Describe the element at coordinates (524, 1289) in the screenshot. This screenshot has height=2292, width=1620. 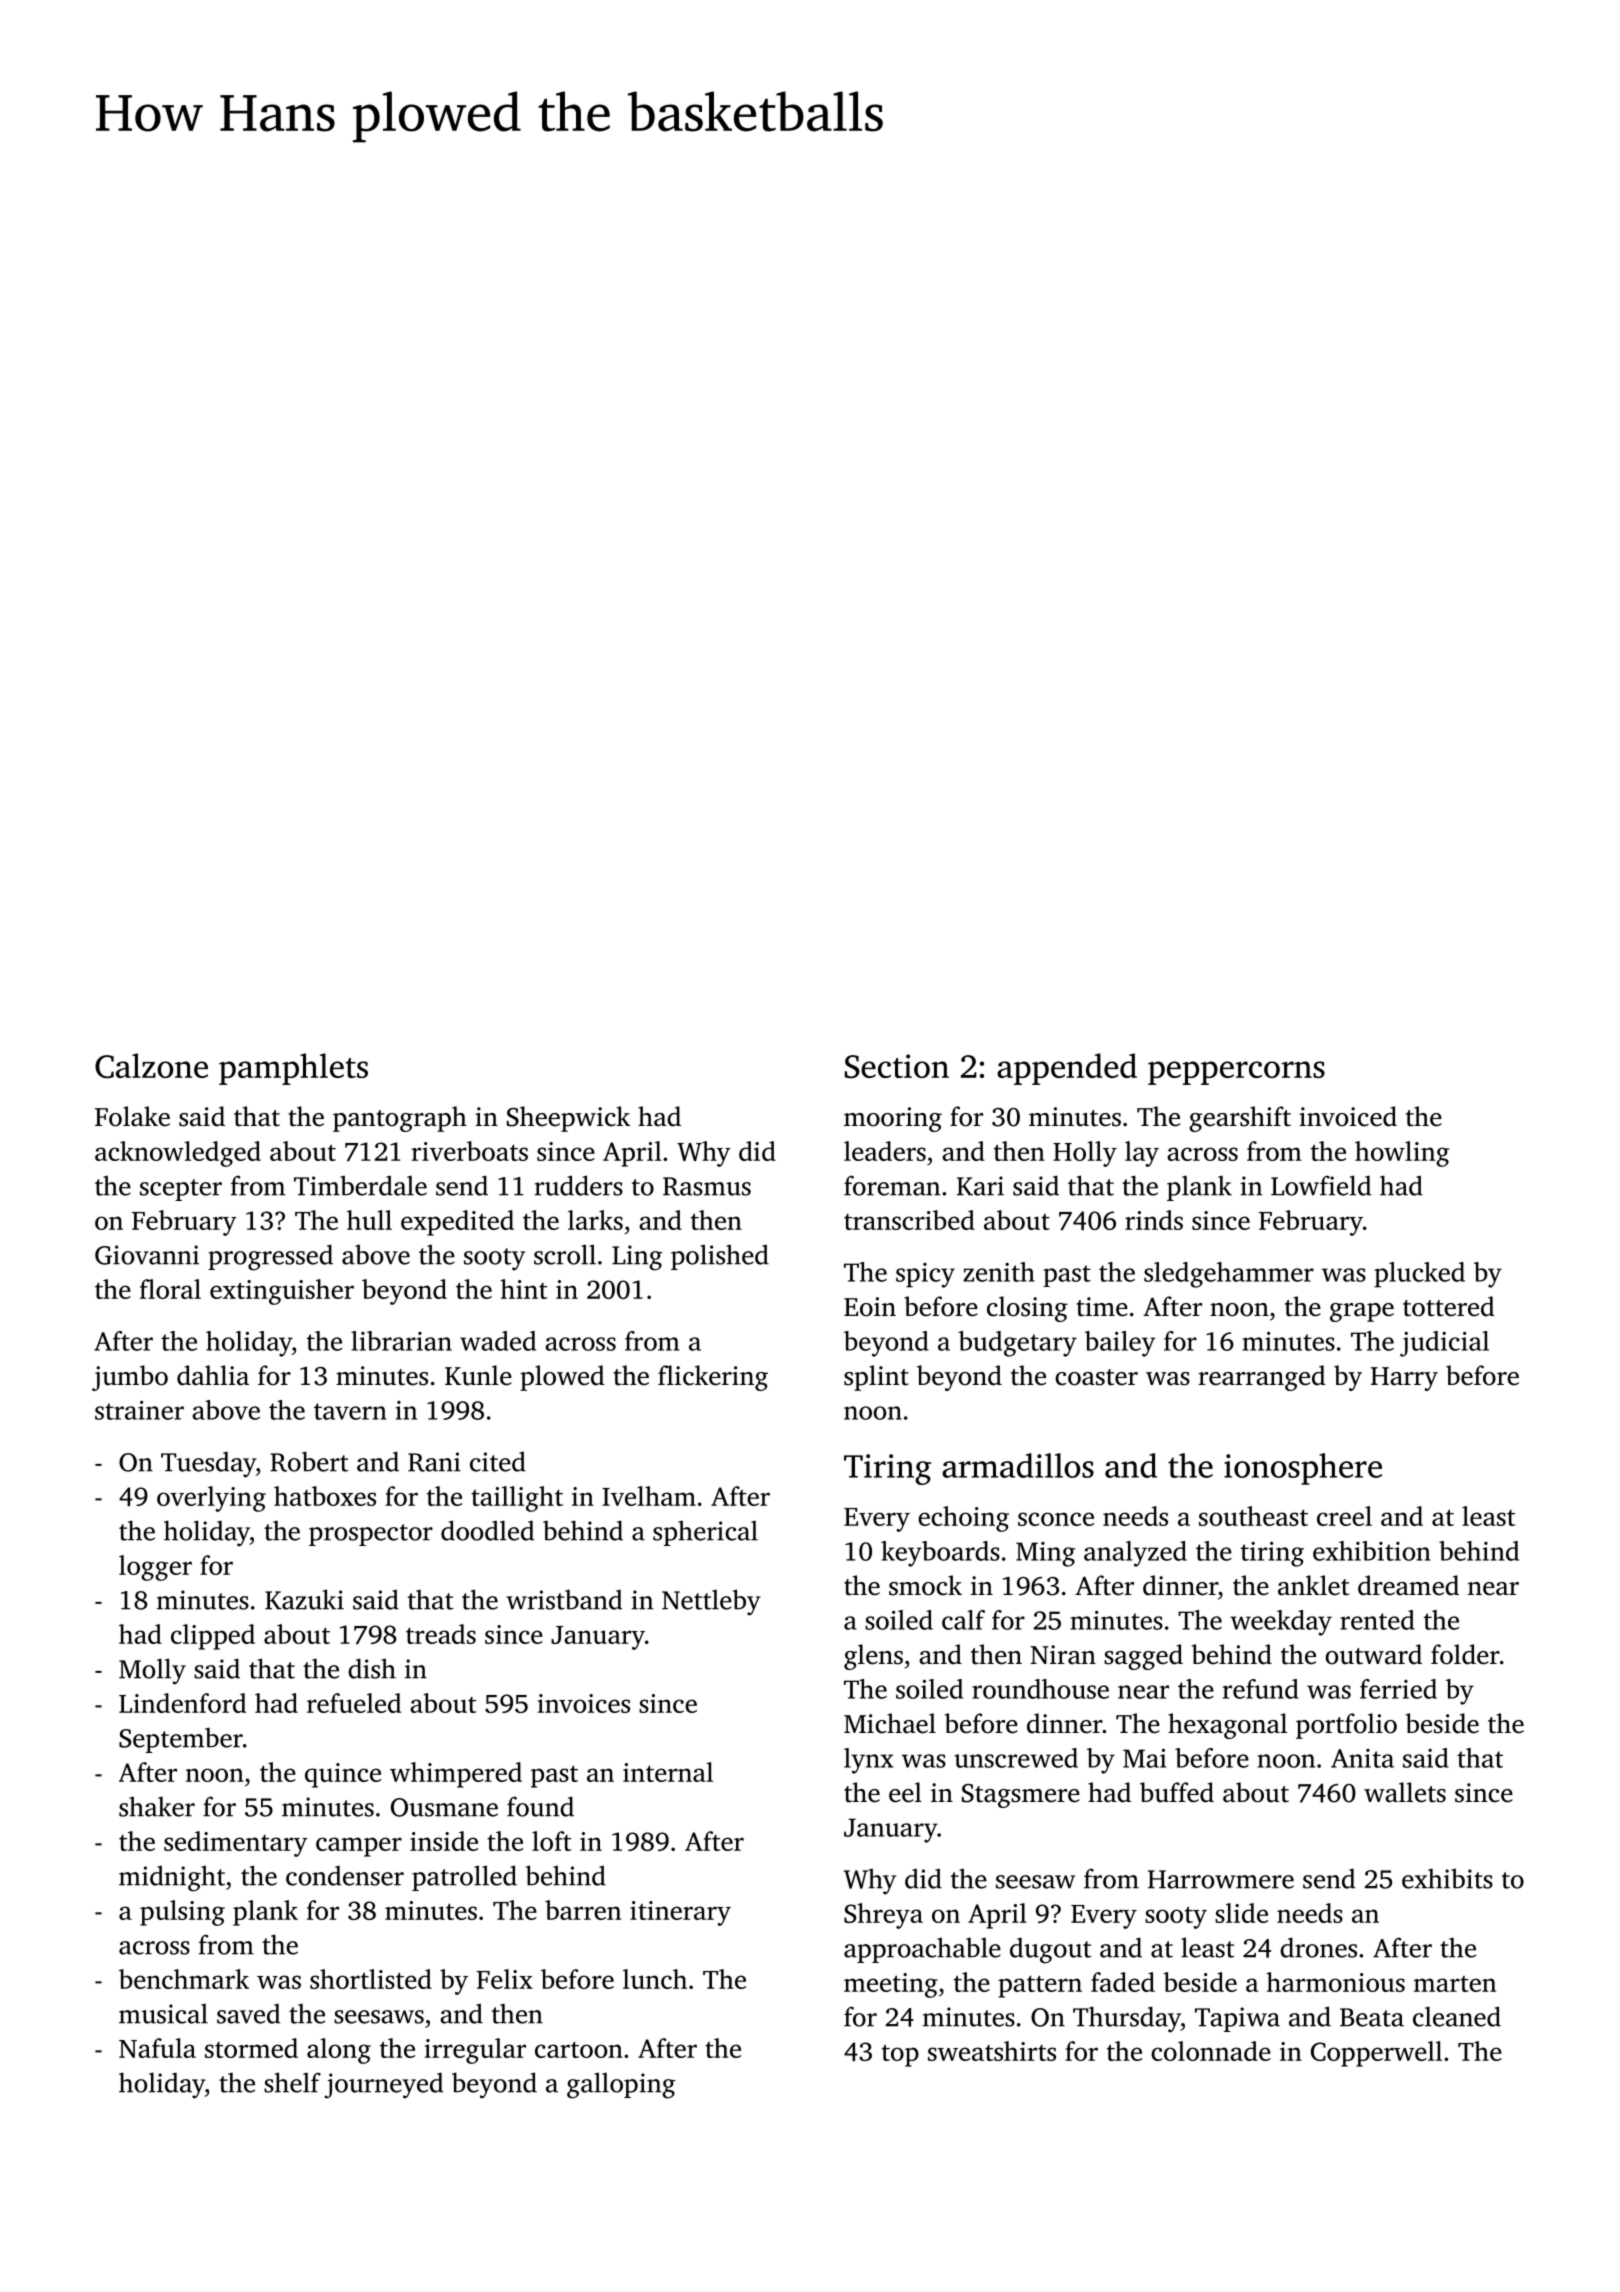
I see `hint` at that location.
